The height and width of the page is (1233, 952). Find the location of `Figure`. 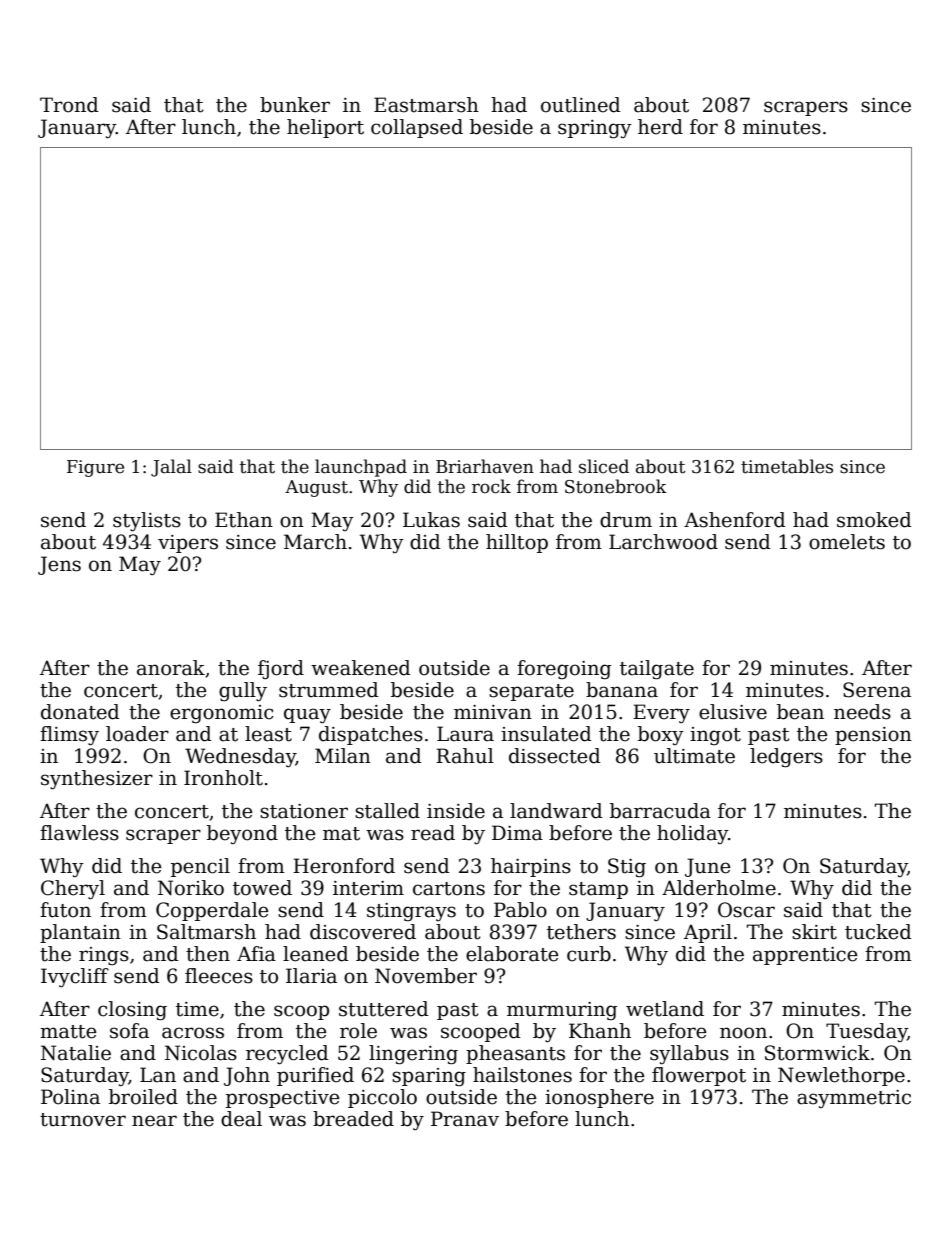

Figure is located at coordinates (95, 468).
